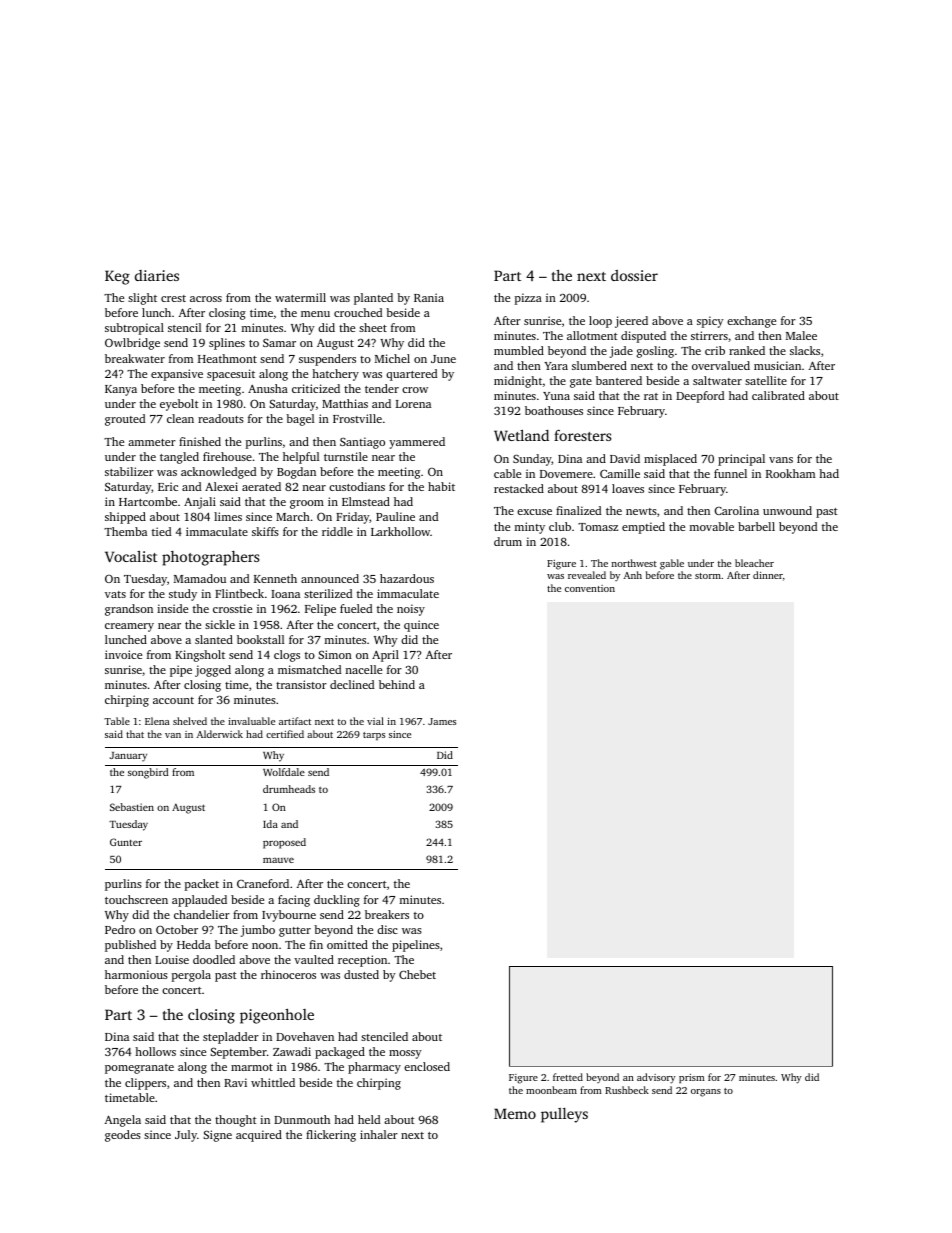 This screenshot has width=952, height=1233. What do you see at coordinates (692, 1079) in the screenshot?
I see `prism` at bounding box center [692, 1079].
